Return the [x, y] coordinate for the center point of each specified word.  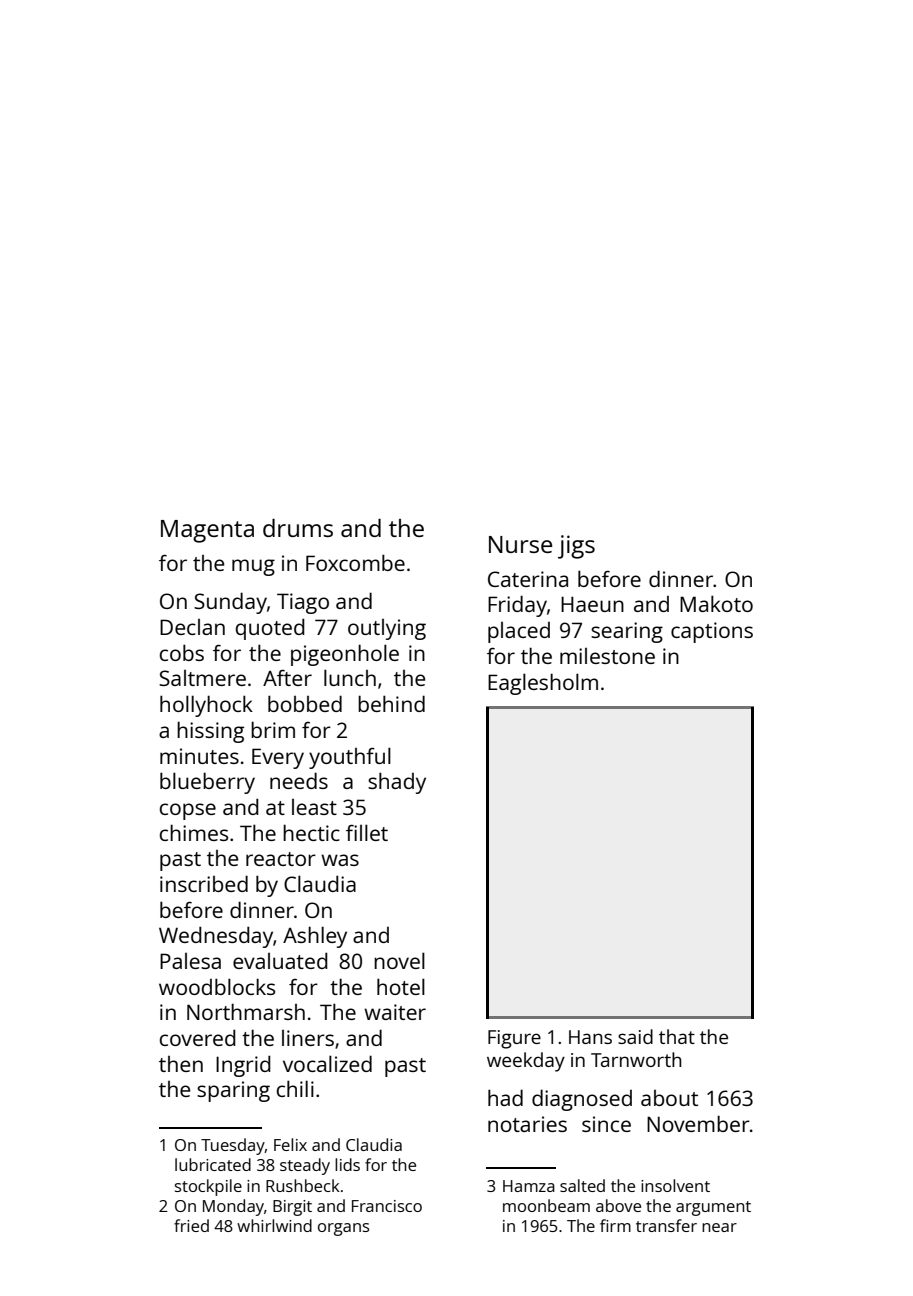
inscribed [204, 883]
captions [712, 632]
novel [399, 960]
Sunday [230, 603]
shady [397, 783]
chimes [194, 832]
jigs [576, 547]
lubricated [213, 1164]
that [677, 1036]
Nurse [520, 544]
